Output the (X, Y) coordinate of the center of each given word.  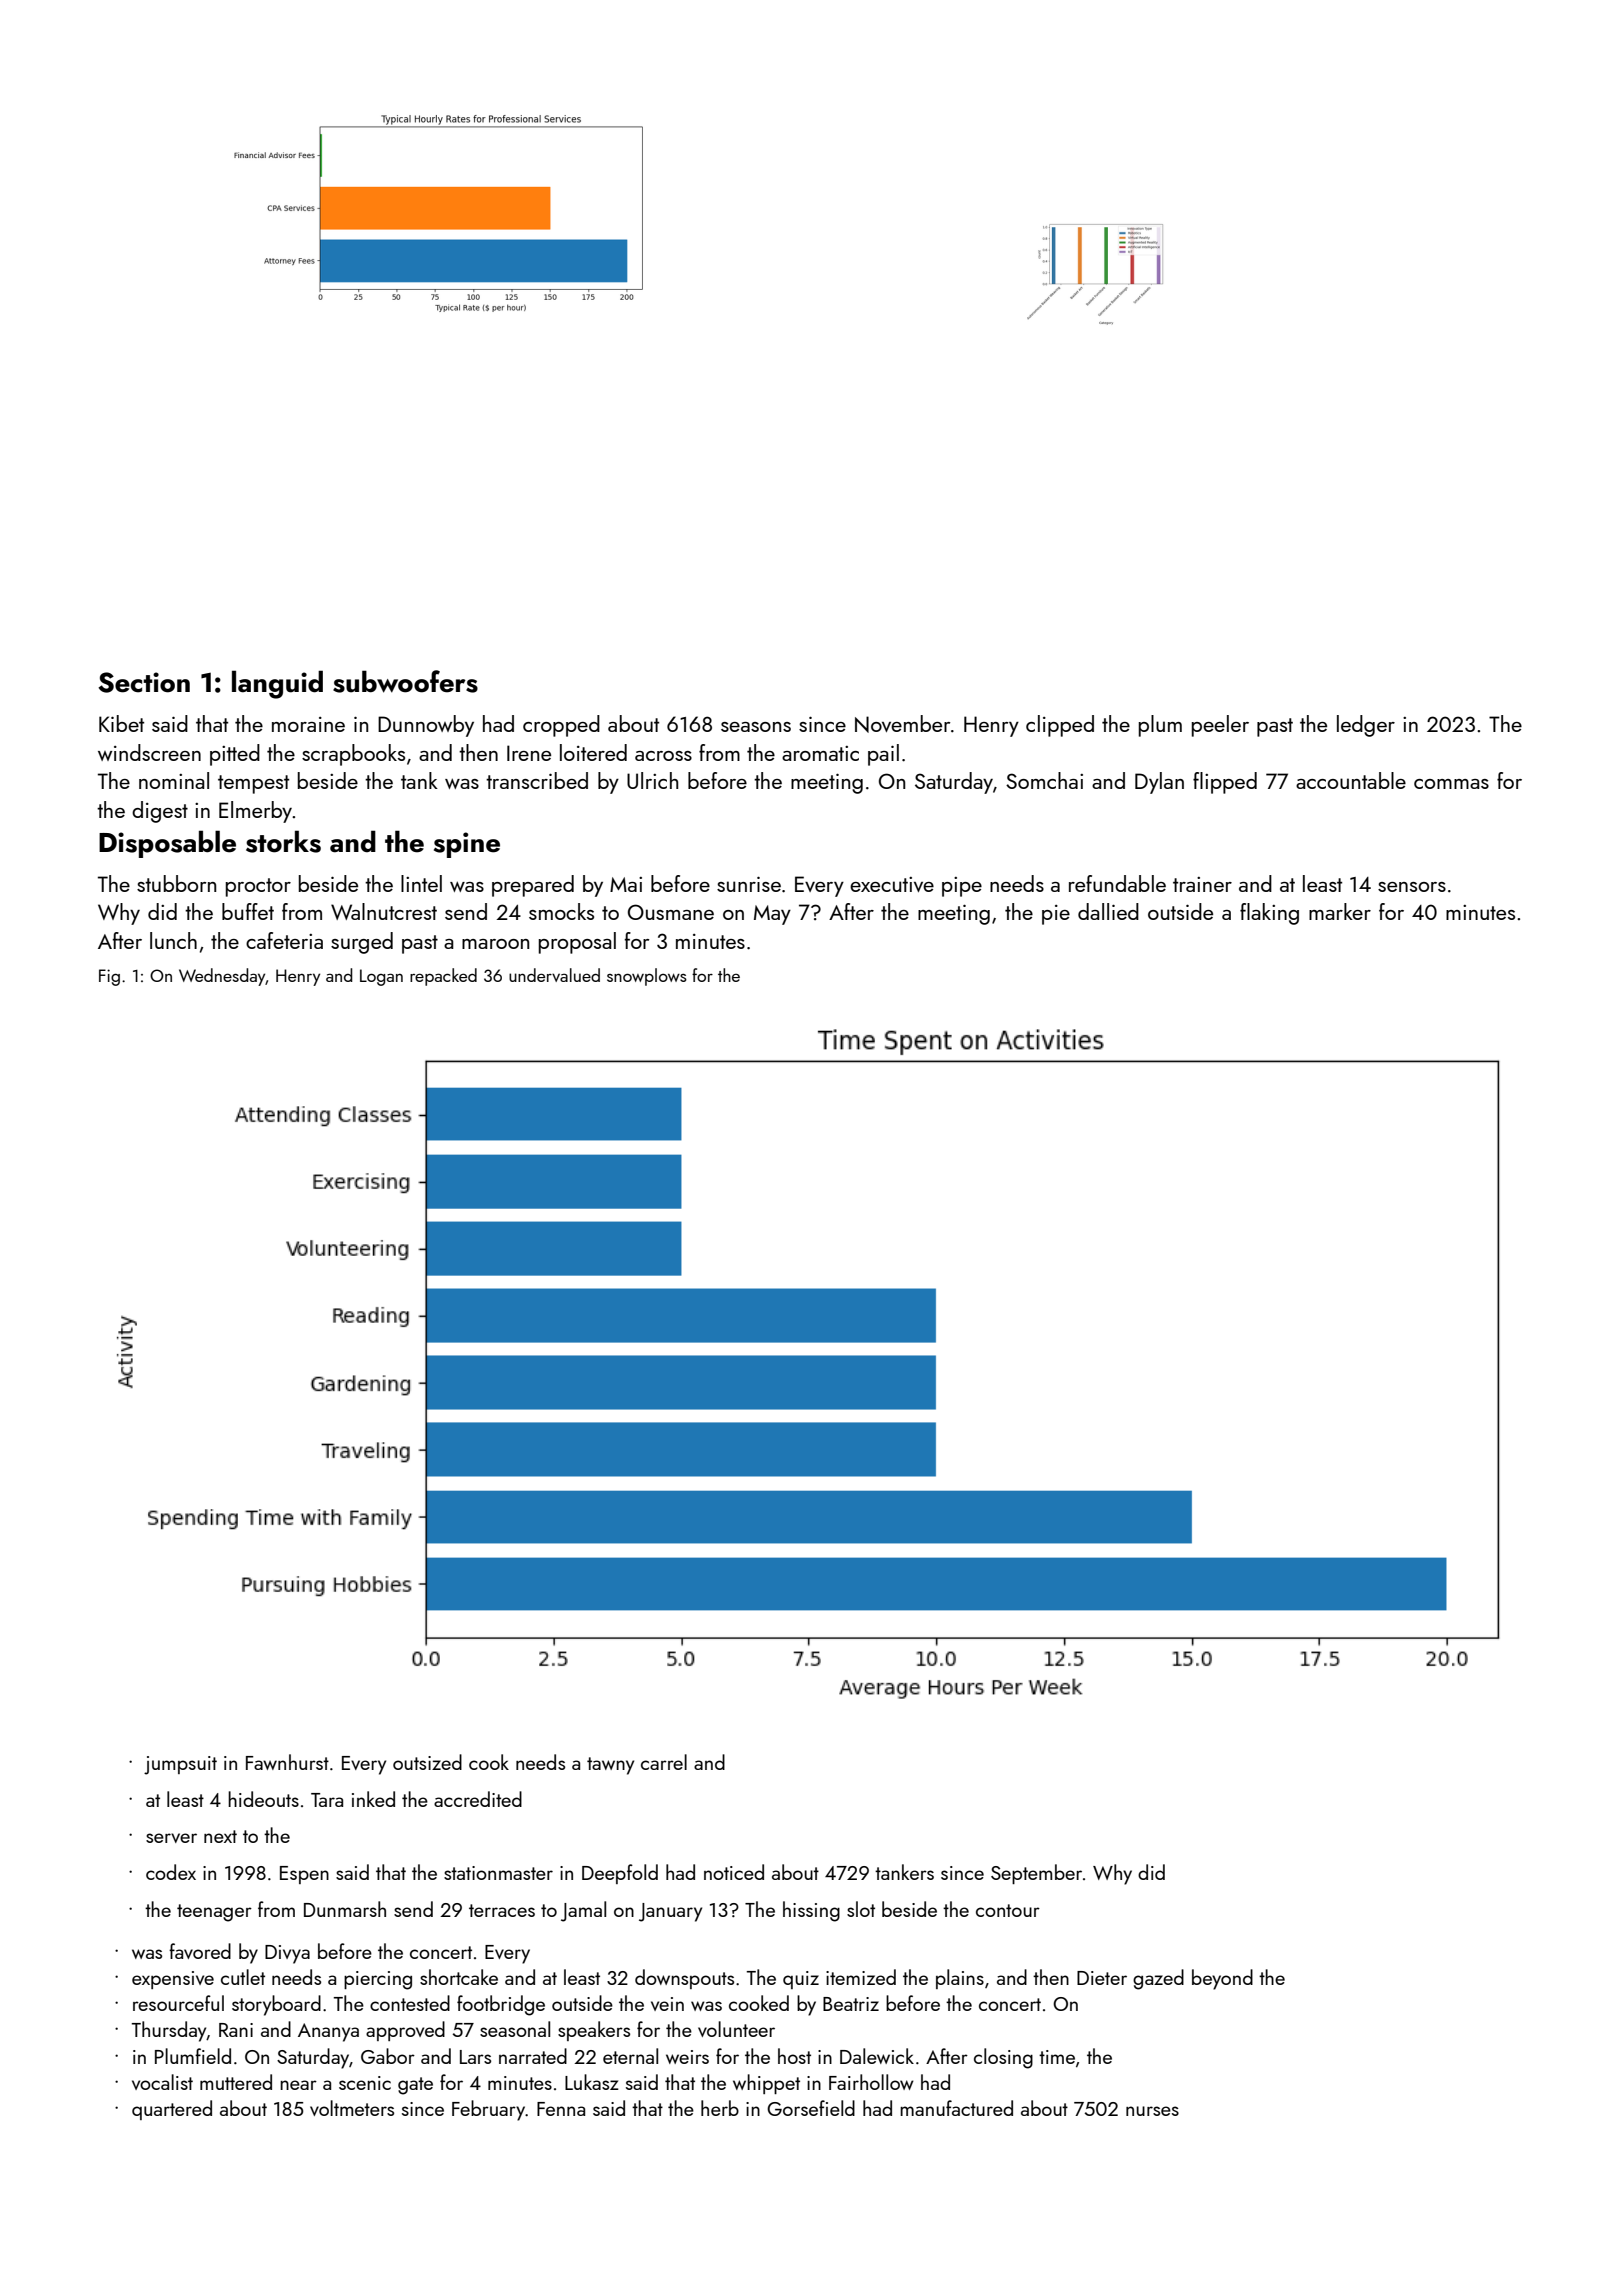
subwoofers (405, 681)
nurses (1152, 2111)
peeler (1220, 726)
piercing (378, 1980)
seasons (756, 727)
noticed (734, 1872)
